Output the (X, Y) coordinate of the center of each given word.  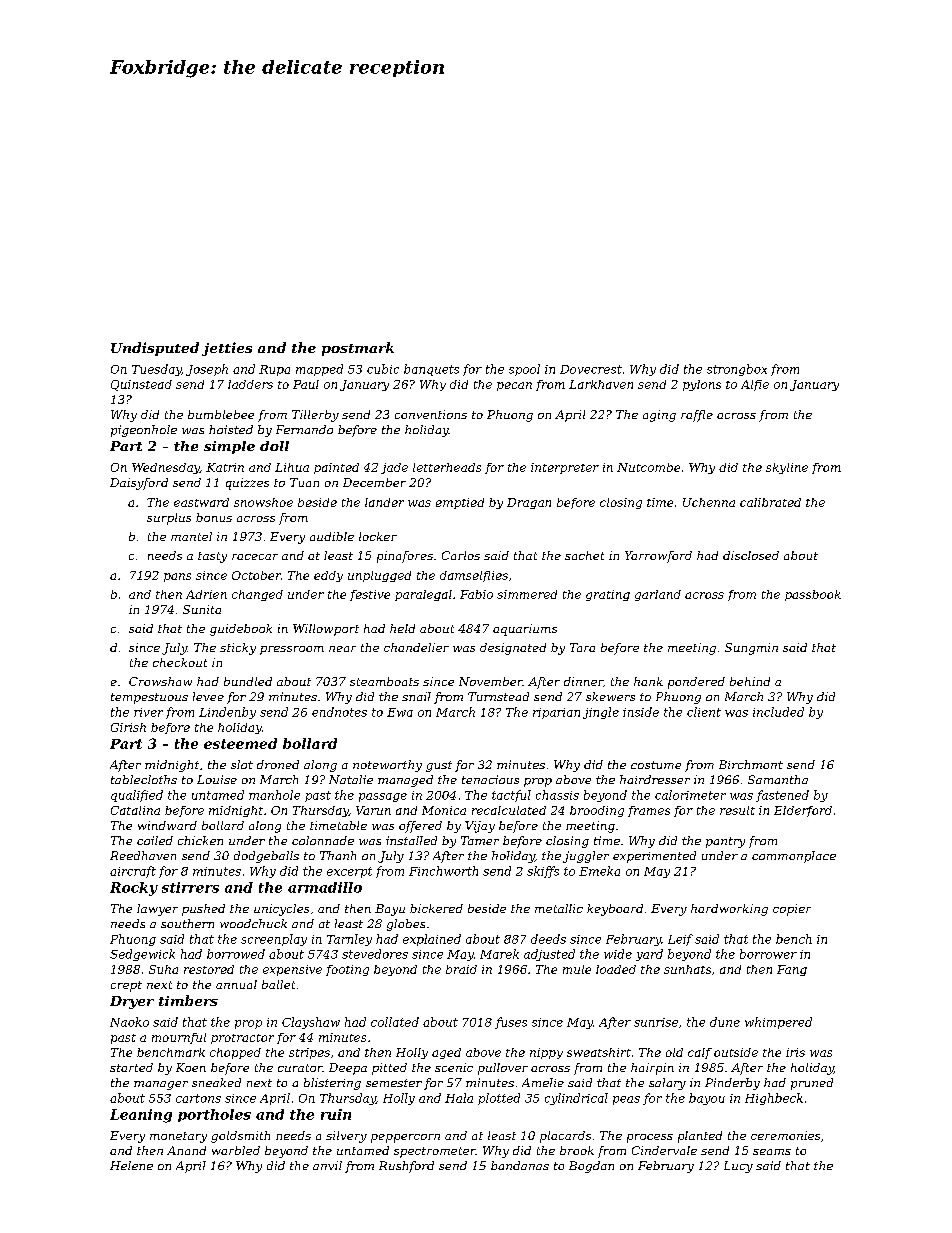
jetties (227, 349)
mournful (179, 1038)
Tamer (480, 840)
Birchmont (751, 764)
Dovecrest (591, 369)
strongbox (737, 370)
